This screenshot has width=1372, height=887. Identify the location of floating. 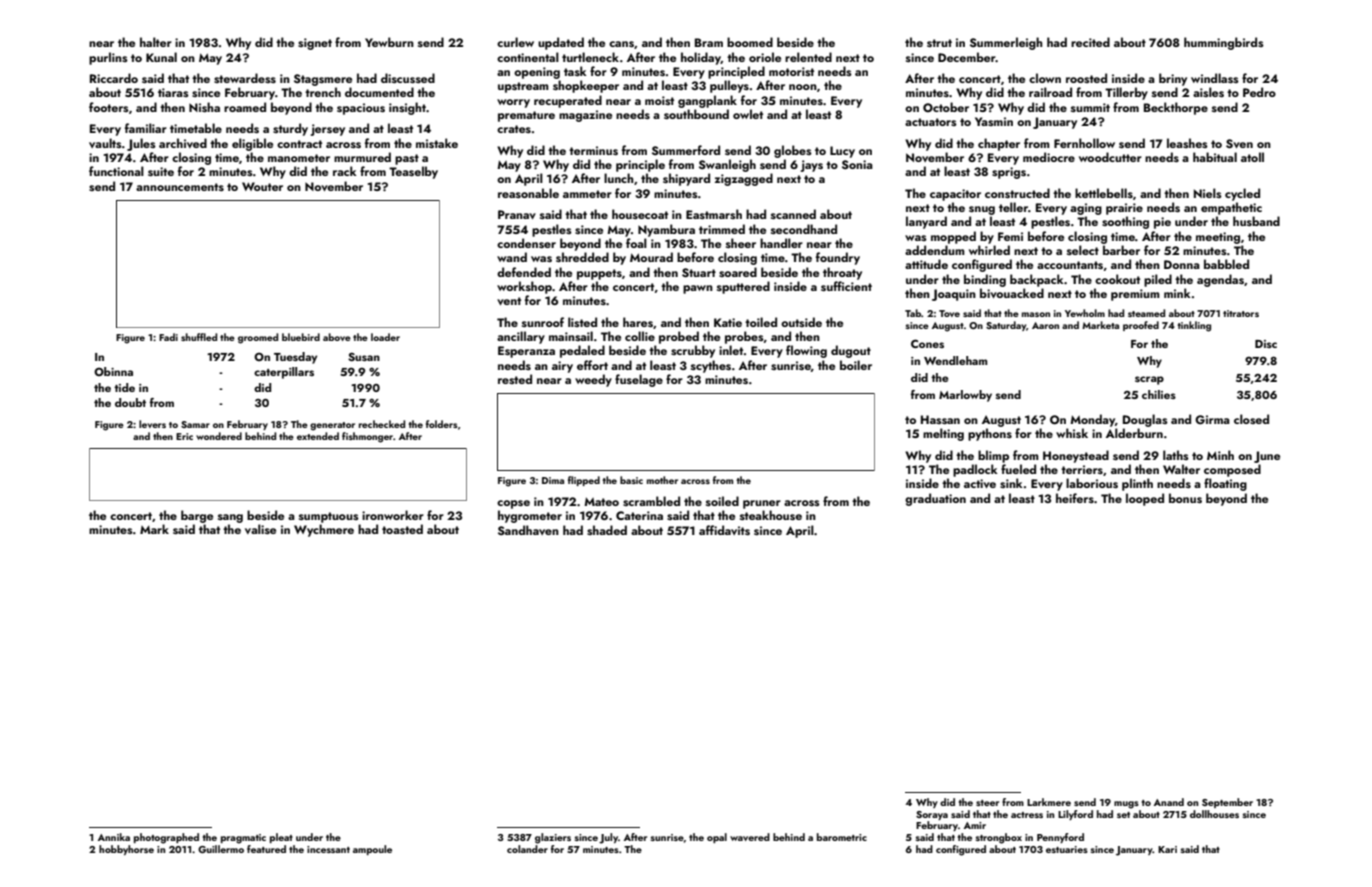
(1225, 484).
